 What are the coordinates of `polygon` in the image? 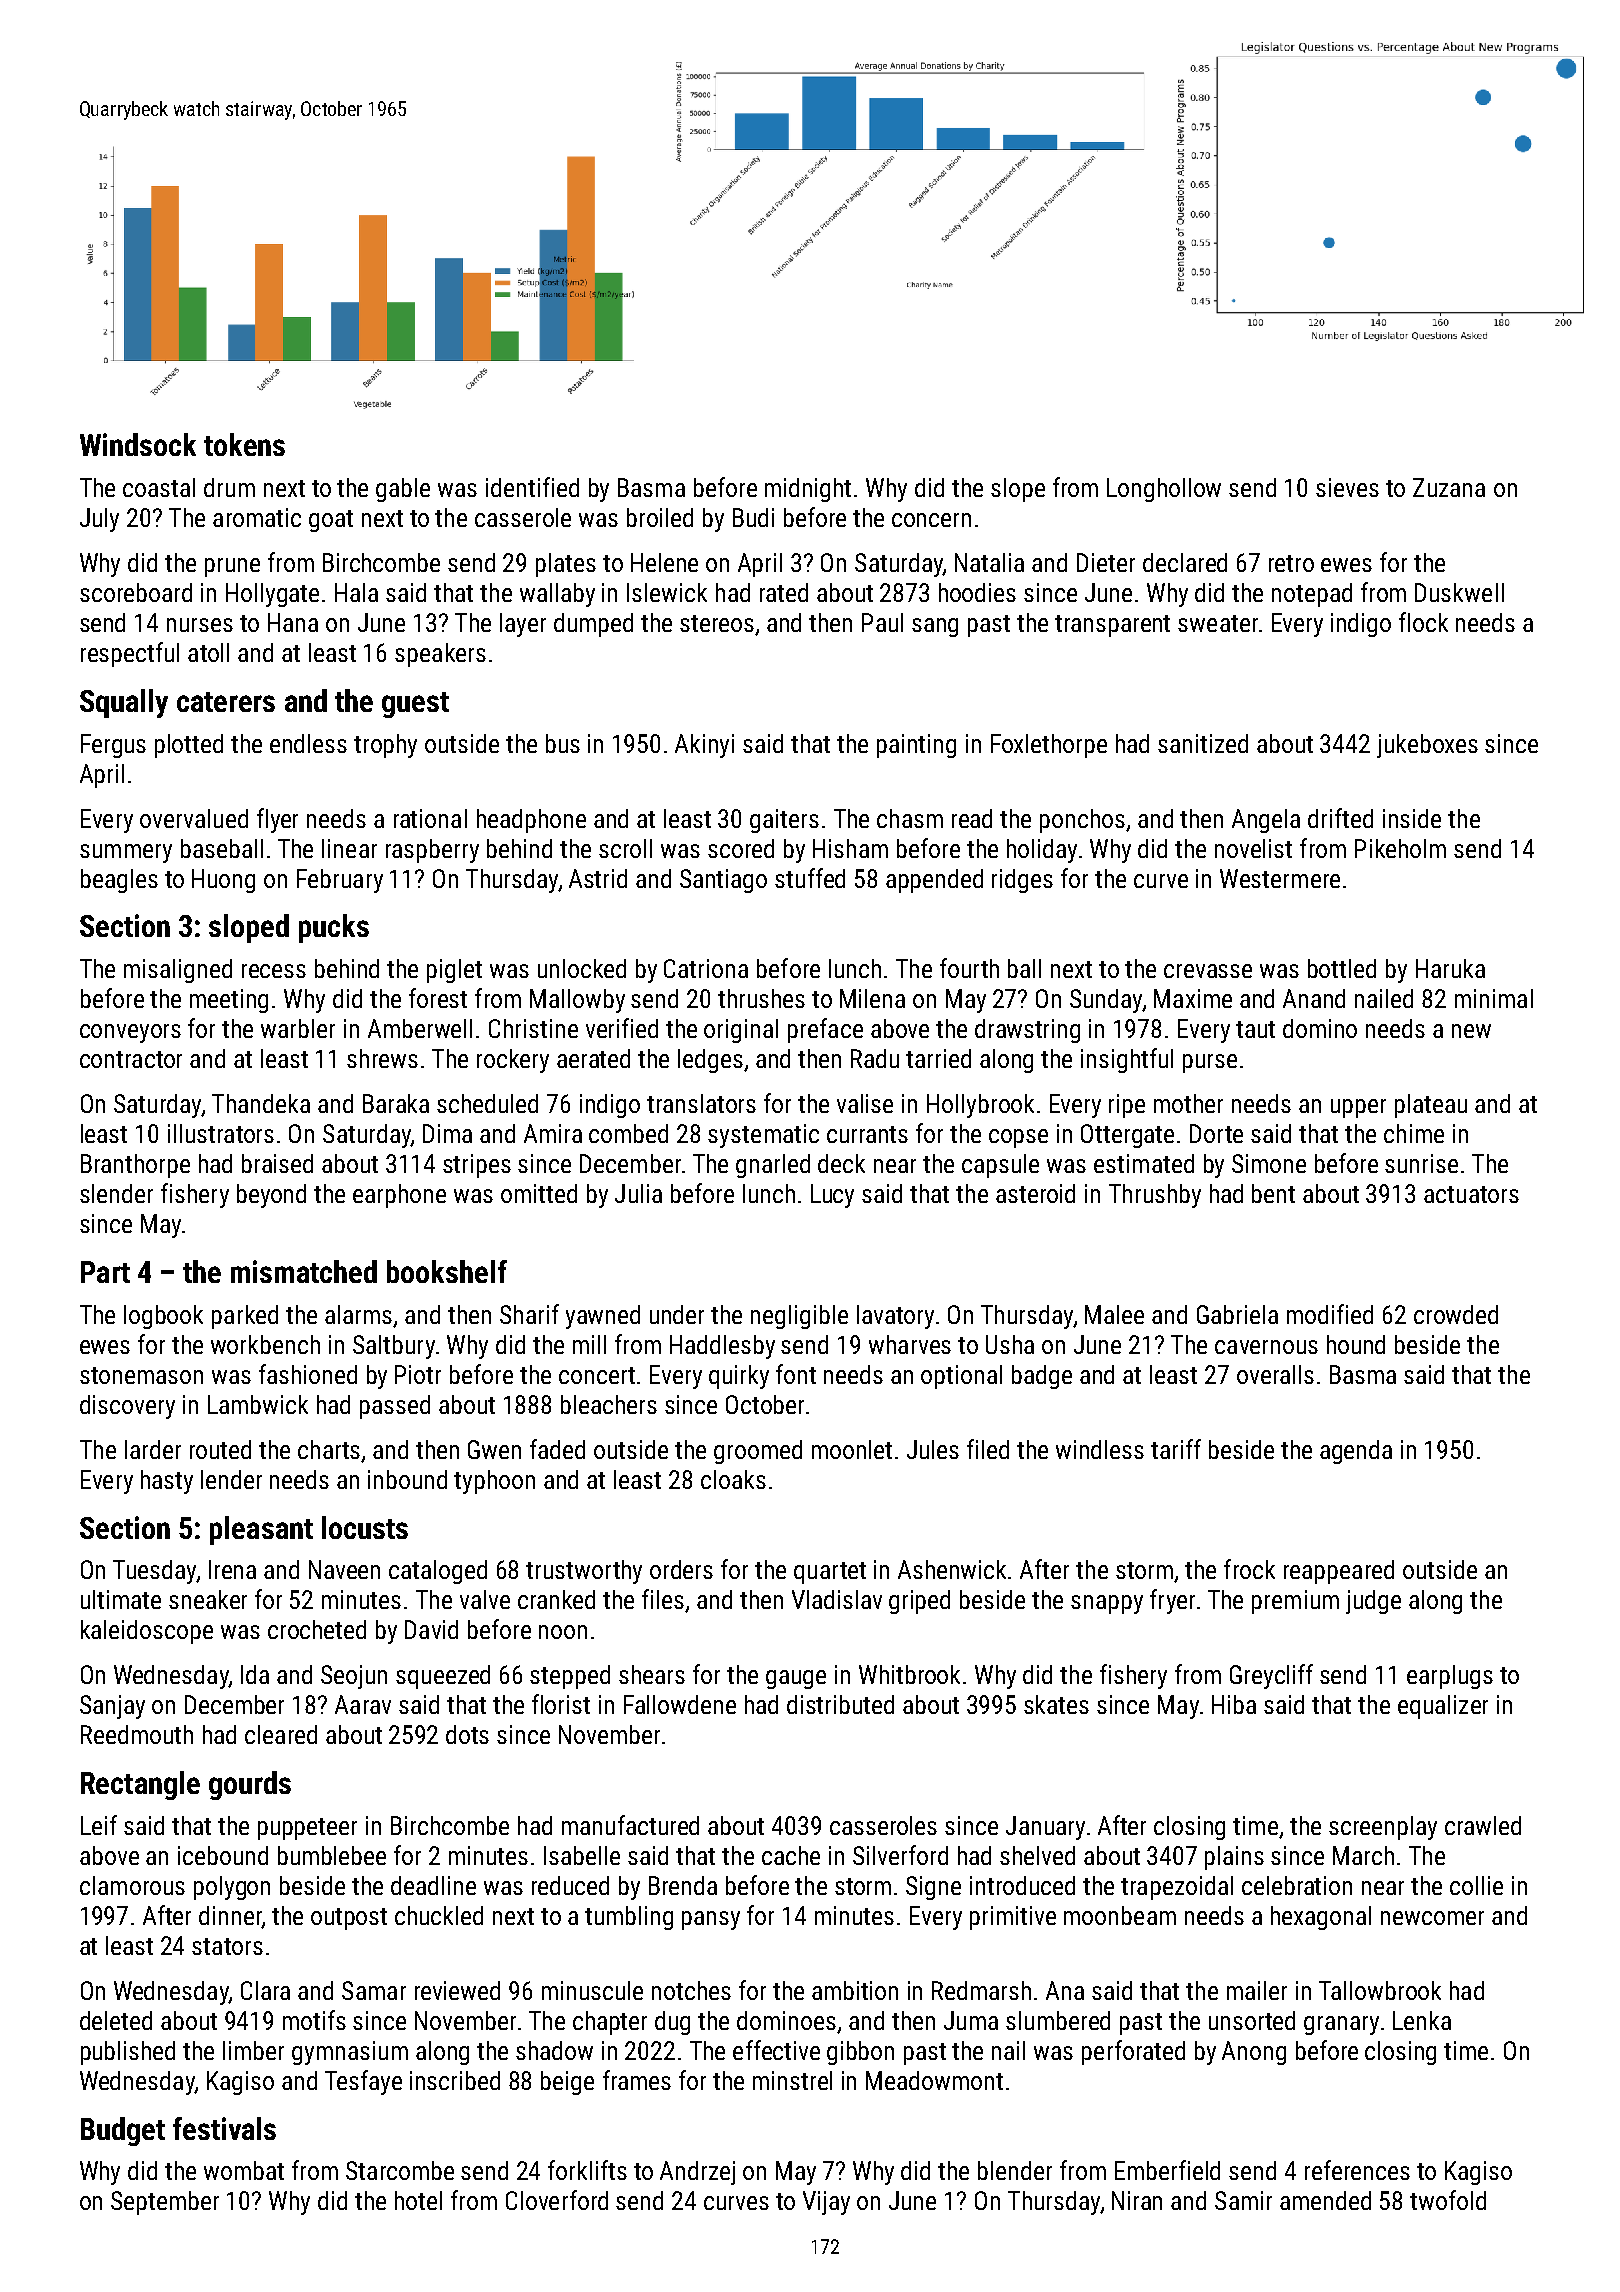 It's located at (232, 1888).
